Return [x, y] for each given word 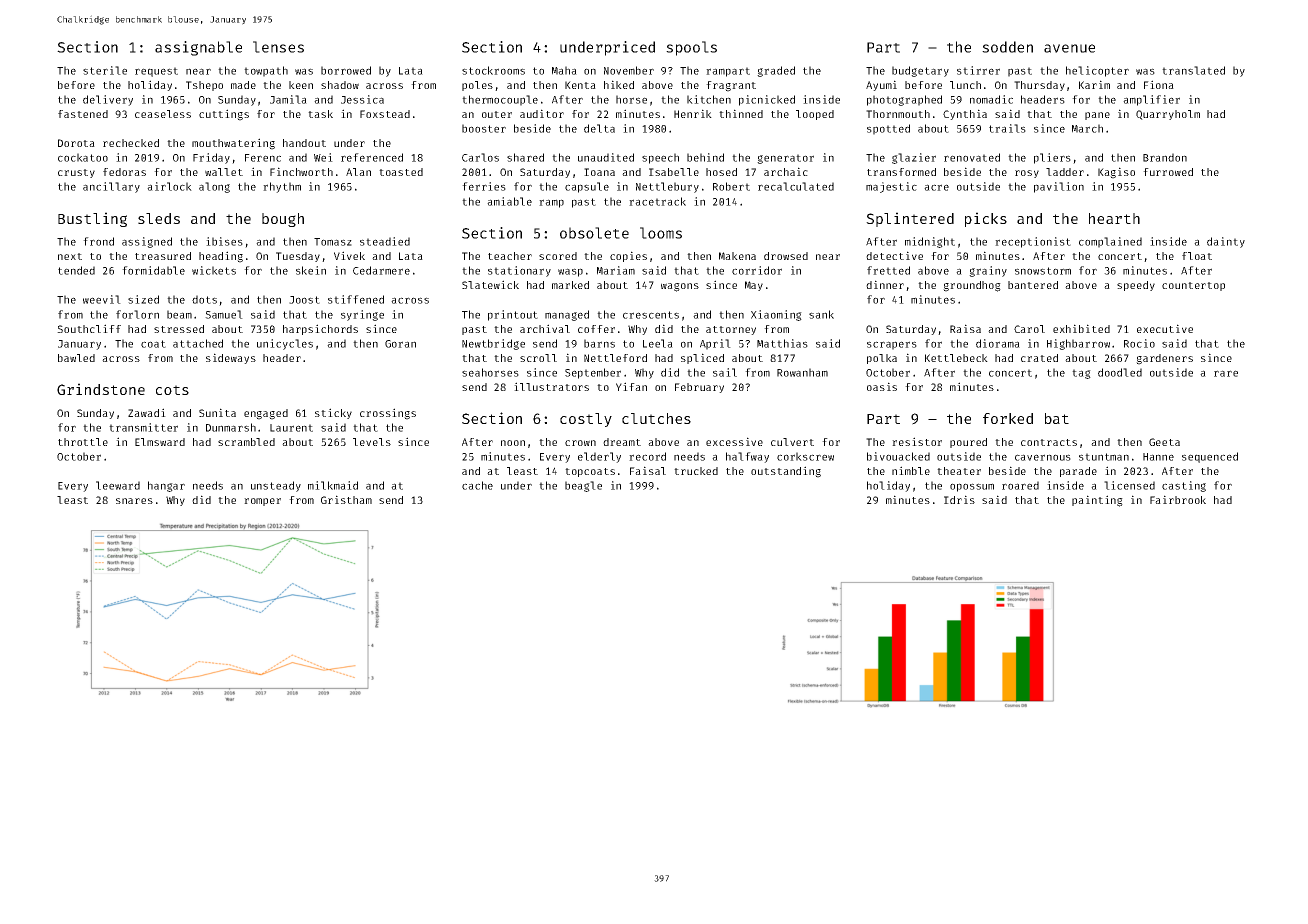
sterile [105, 70]
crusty [76, 173]
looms [661, 233]
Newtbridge [493, 344]
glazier [914, 158]
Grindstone [101, 389]
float [1197, 256]
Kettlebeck [956, 358]
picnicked [767, 100]
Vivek [349, 255]
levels [372, 442]
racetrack [657, 201]
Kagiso [1116, 173]
